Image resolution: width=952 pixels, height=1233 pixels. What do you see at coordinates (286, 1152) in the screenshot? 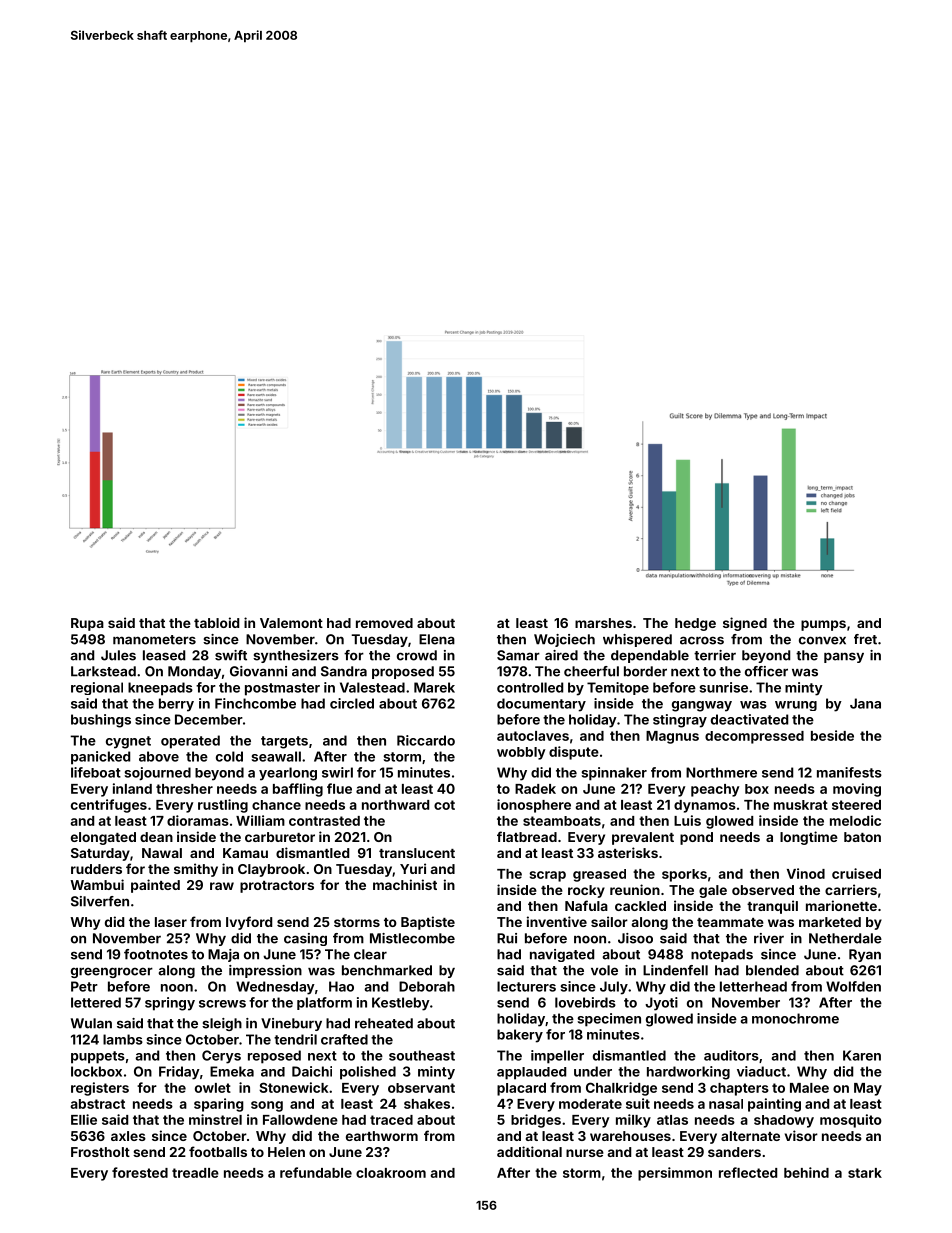
I see `Helen` at bounding box center [286, 1152].
